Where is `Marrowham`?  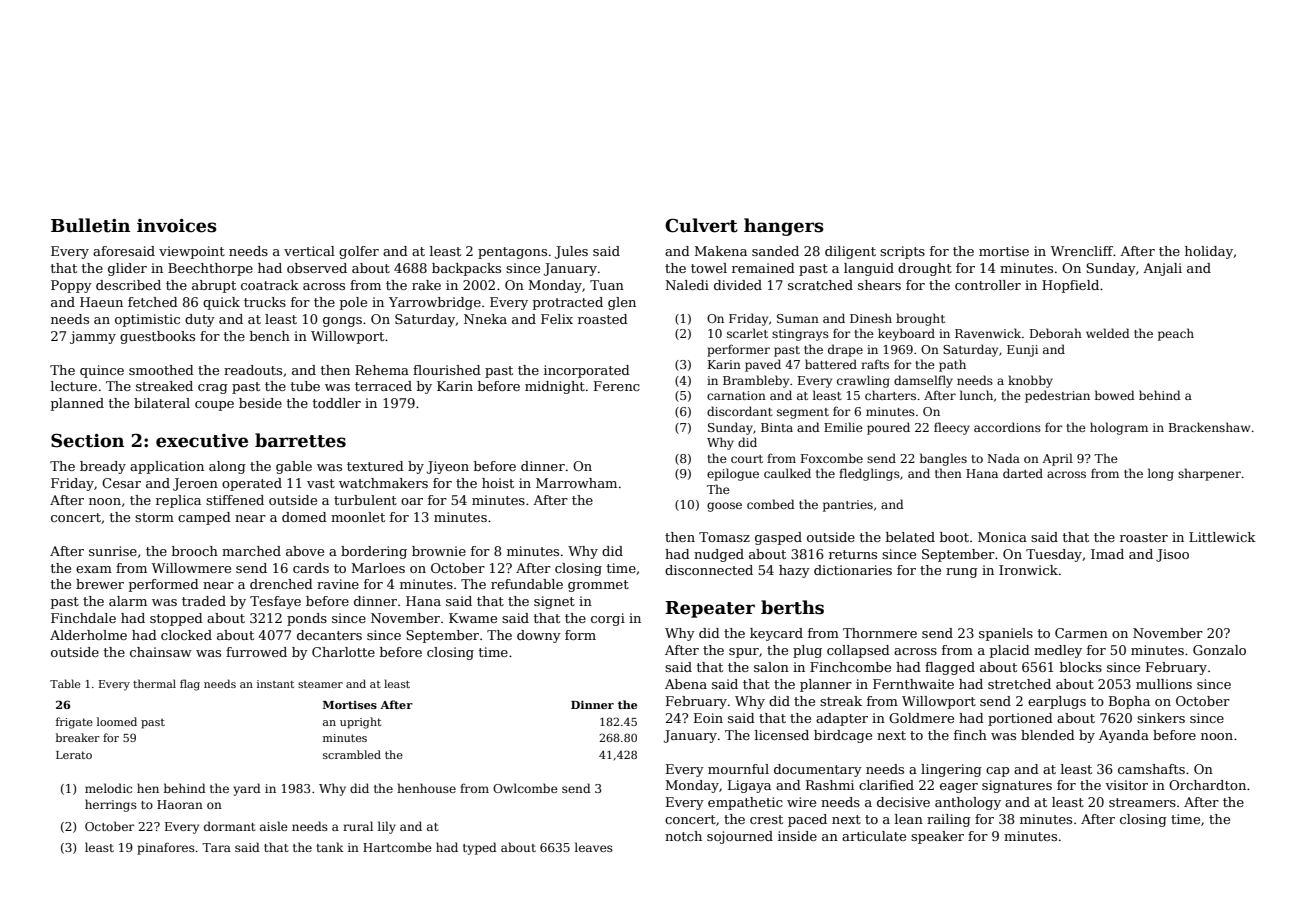
Marrowham is located at coordinates (576, 483).
